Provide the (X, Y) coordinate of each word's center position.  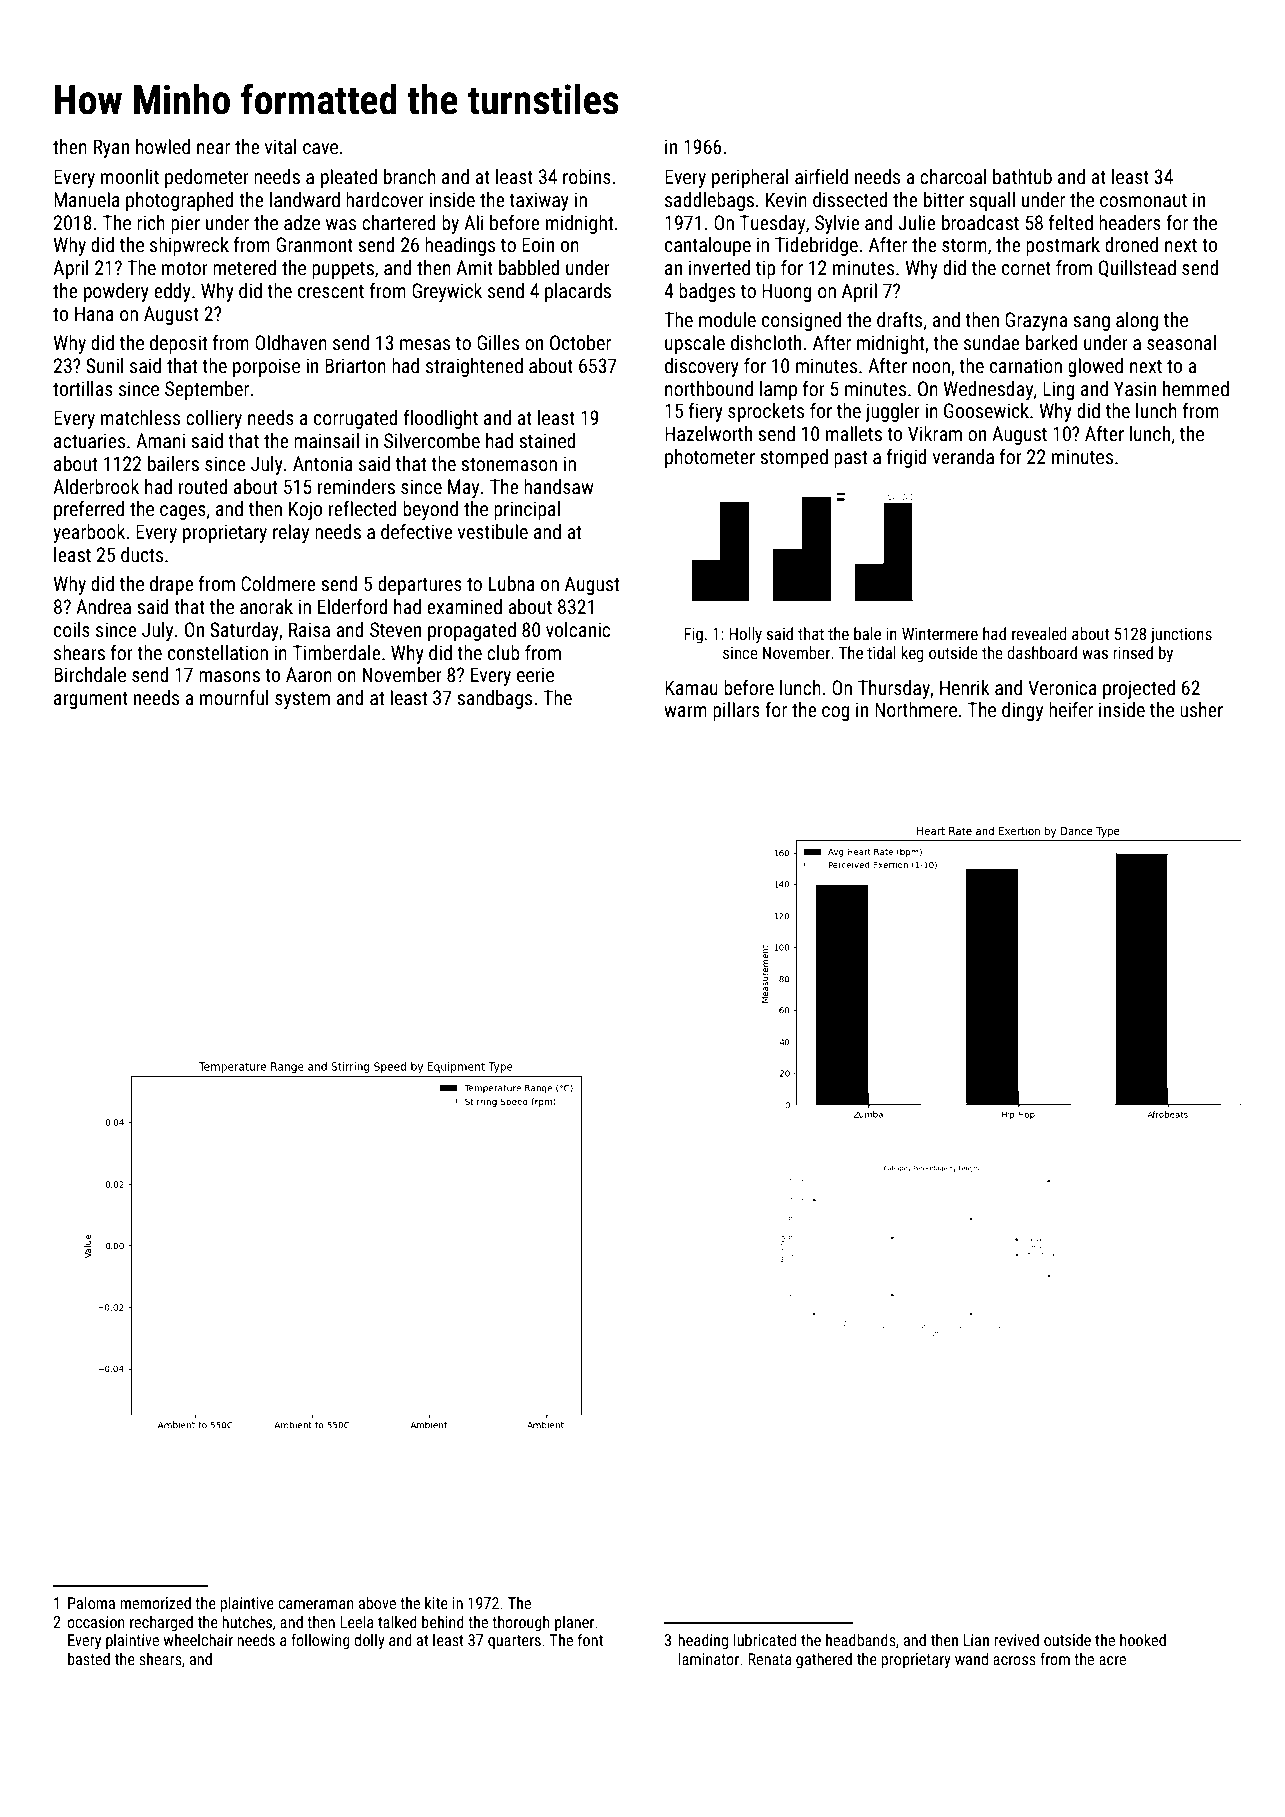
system (302, 700)
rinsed (1133, 652)
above (377, 1602)
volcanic (578, 629)
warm (685, 711)
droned (1131, 244)
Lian (976, 1640)
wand (971, 1658)
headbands (861, 1639)
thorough (521, 1624)
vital (280, 146)
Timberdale (337, 652)
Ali (474, 222)
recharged (161, 1624)
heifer (1071, 709)
